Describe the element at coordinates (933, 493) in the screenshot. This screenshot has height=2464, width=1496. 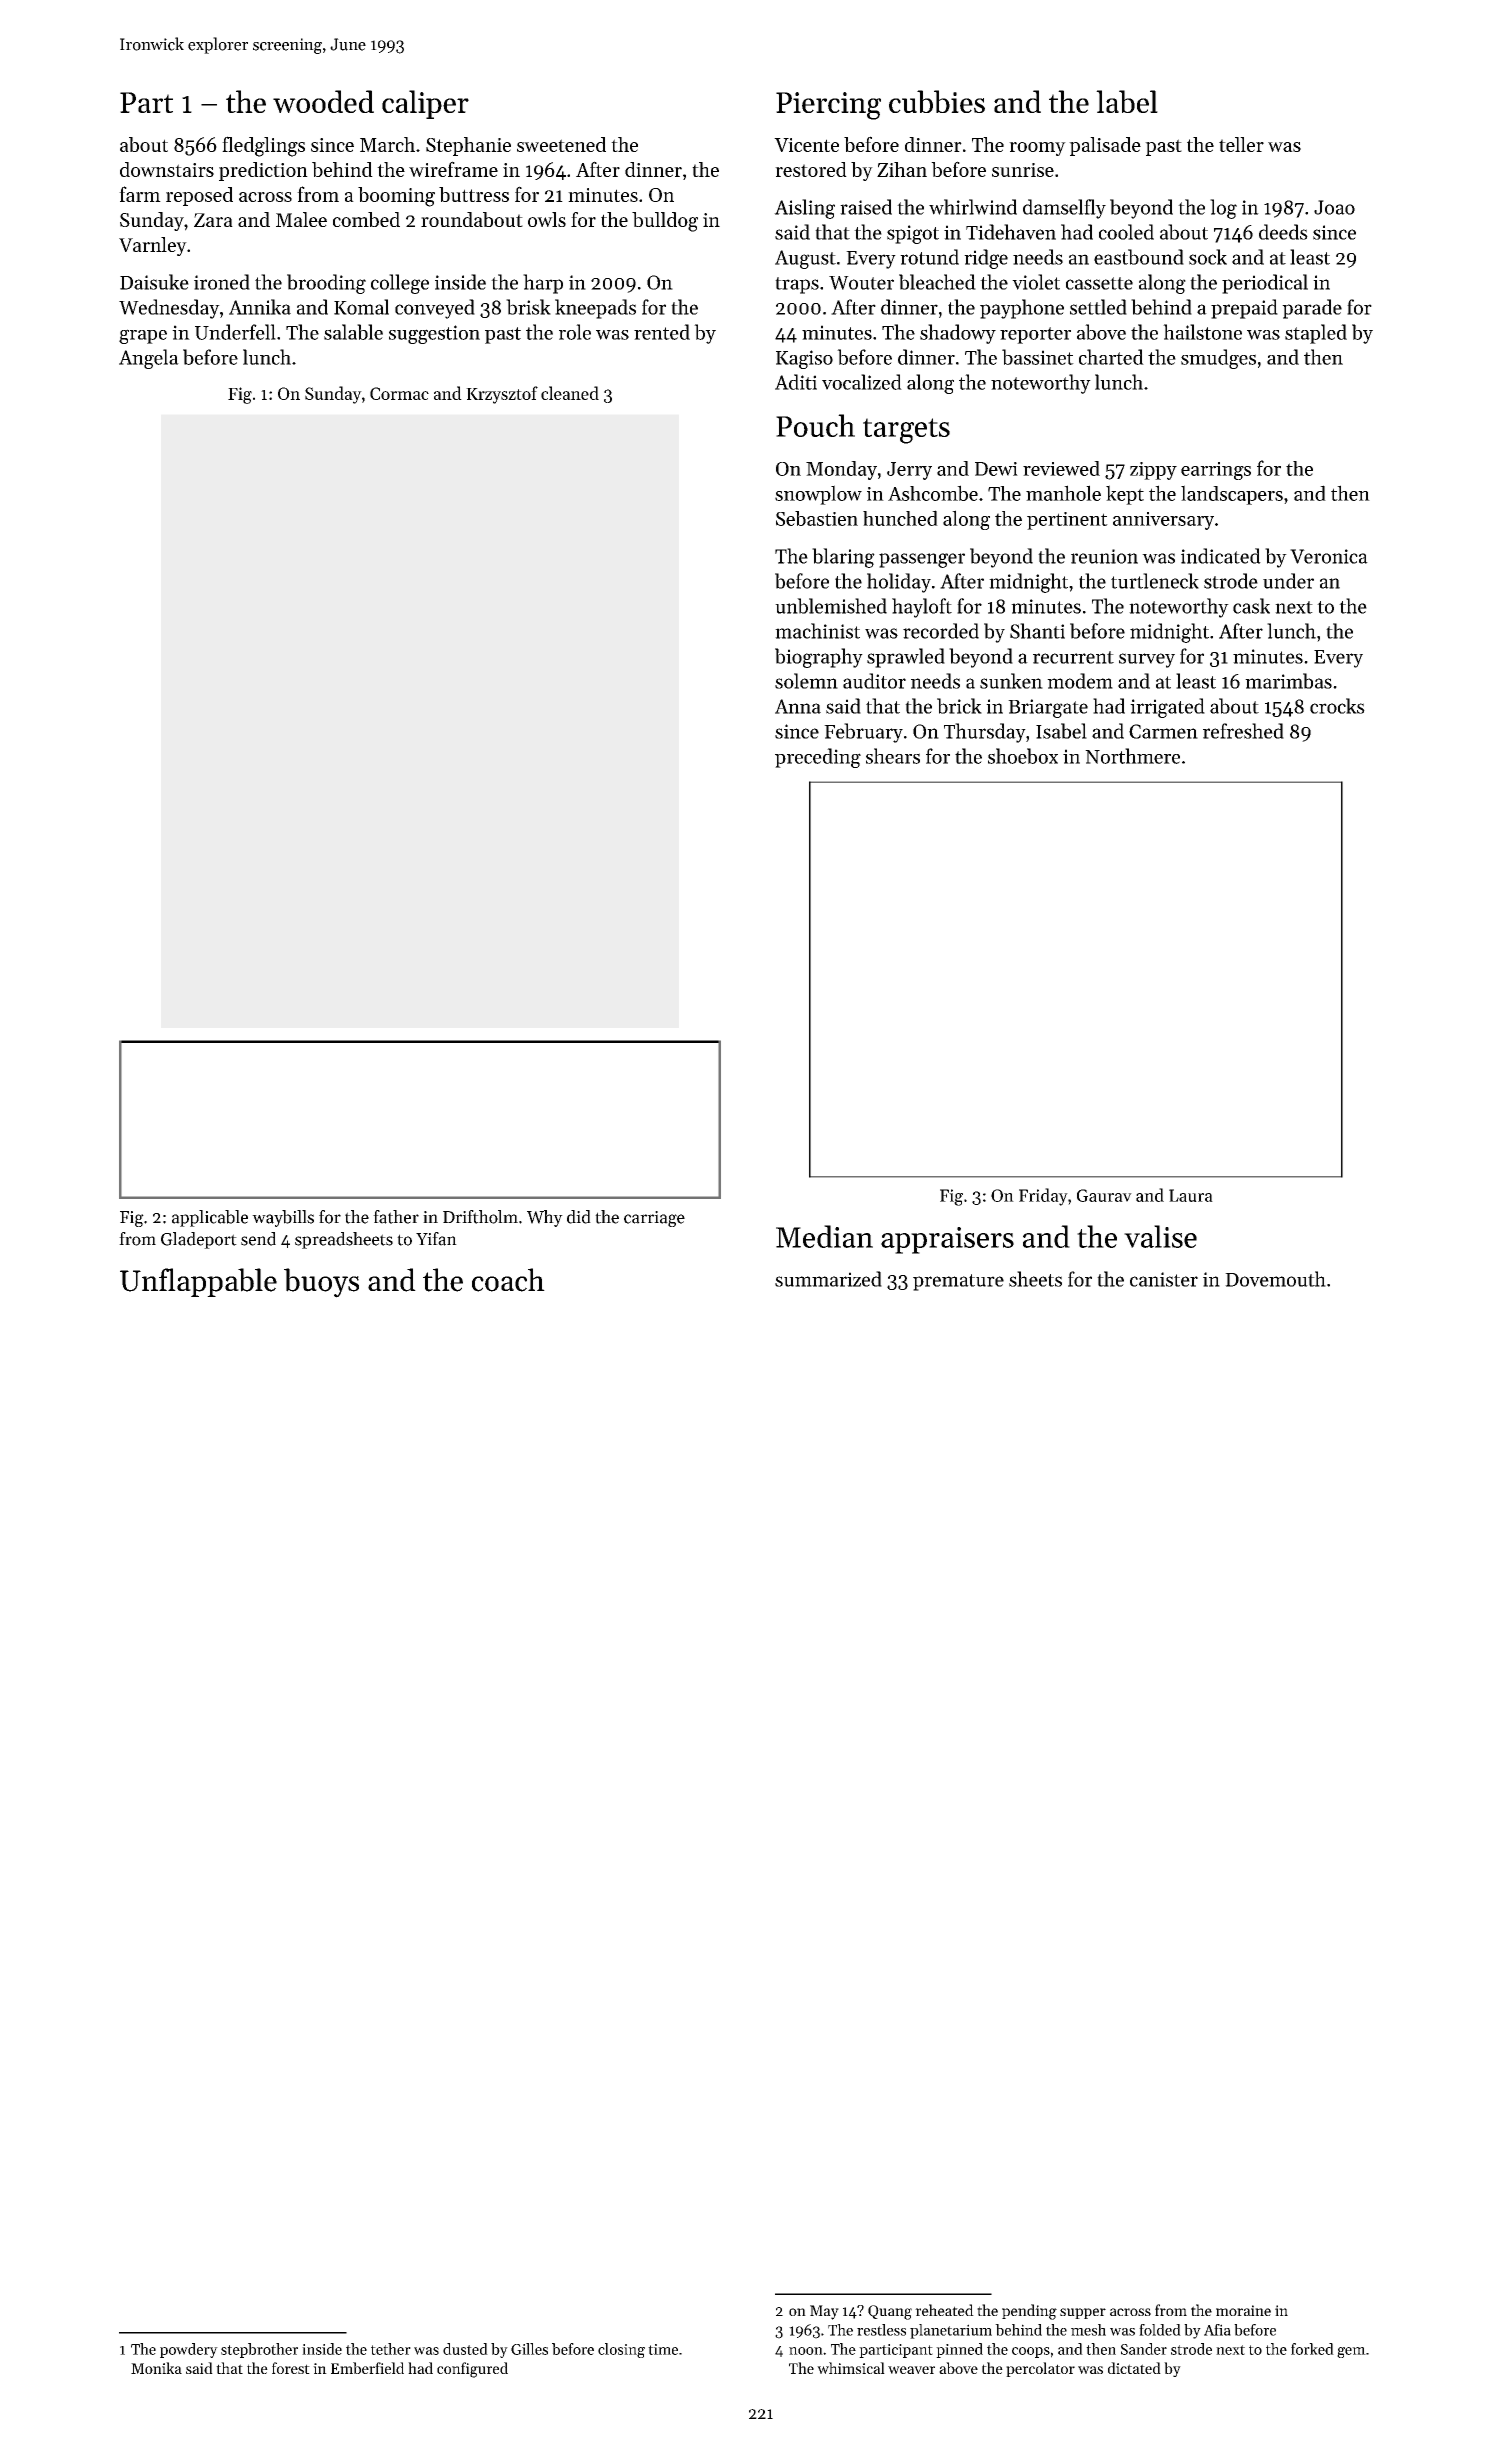
I see `Ashcombe` at that location.
